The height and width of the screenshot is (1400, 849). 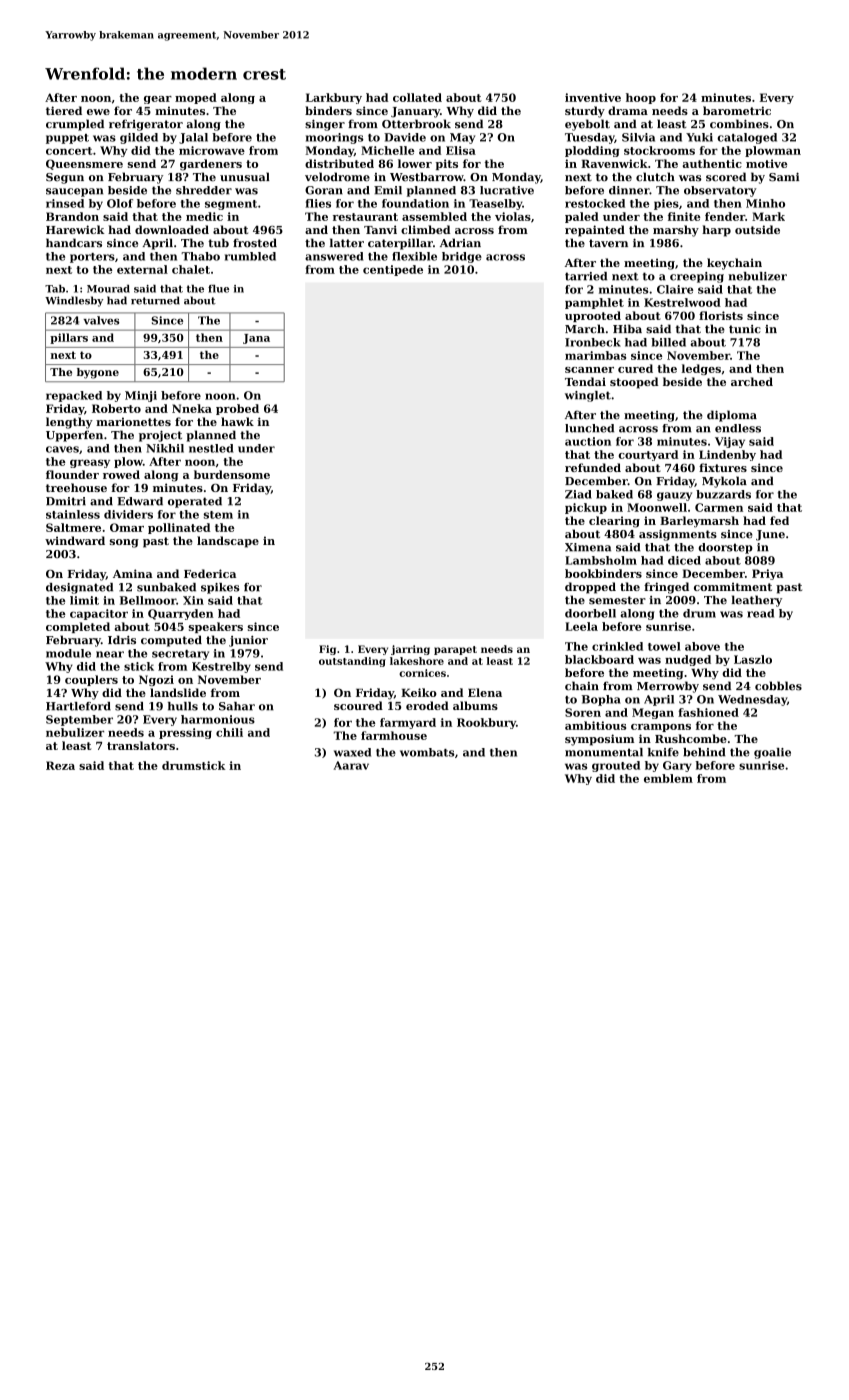 I want to click on gear, so click(x=158, y=100).
